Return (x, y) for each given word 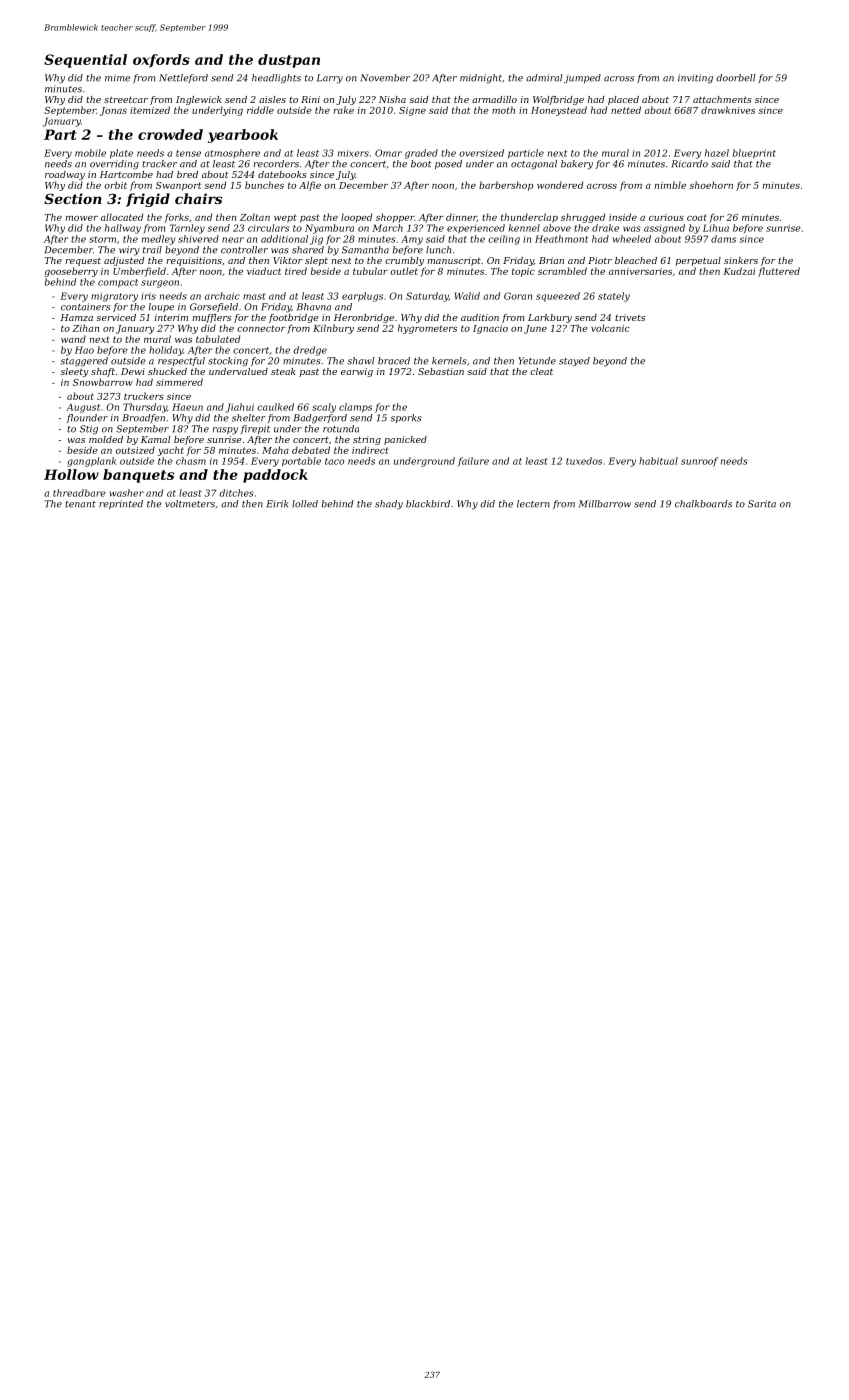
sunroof (699, 462)
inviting (695, 79)
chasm (191, 461)
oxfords (161, 61)
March (387, 228)
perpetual (698, 261)
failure (473, 462)
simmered (179, 382)
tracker (159, 164)
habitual (658, 461)
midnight (481, 79)
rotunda (341, 429)
